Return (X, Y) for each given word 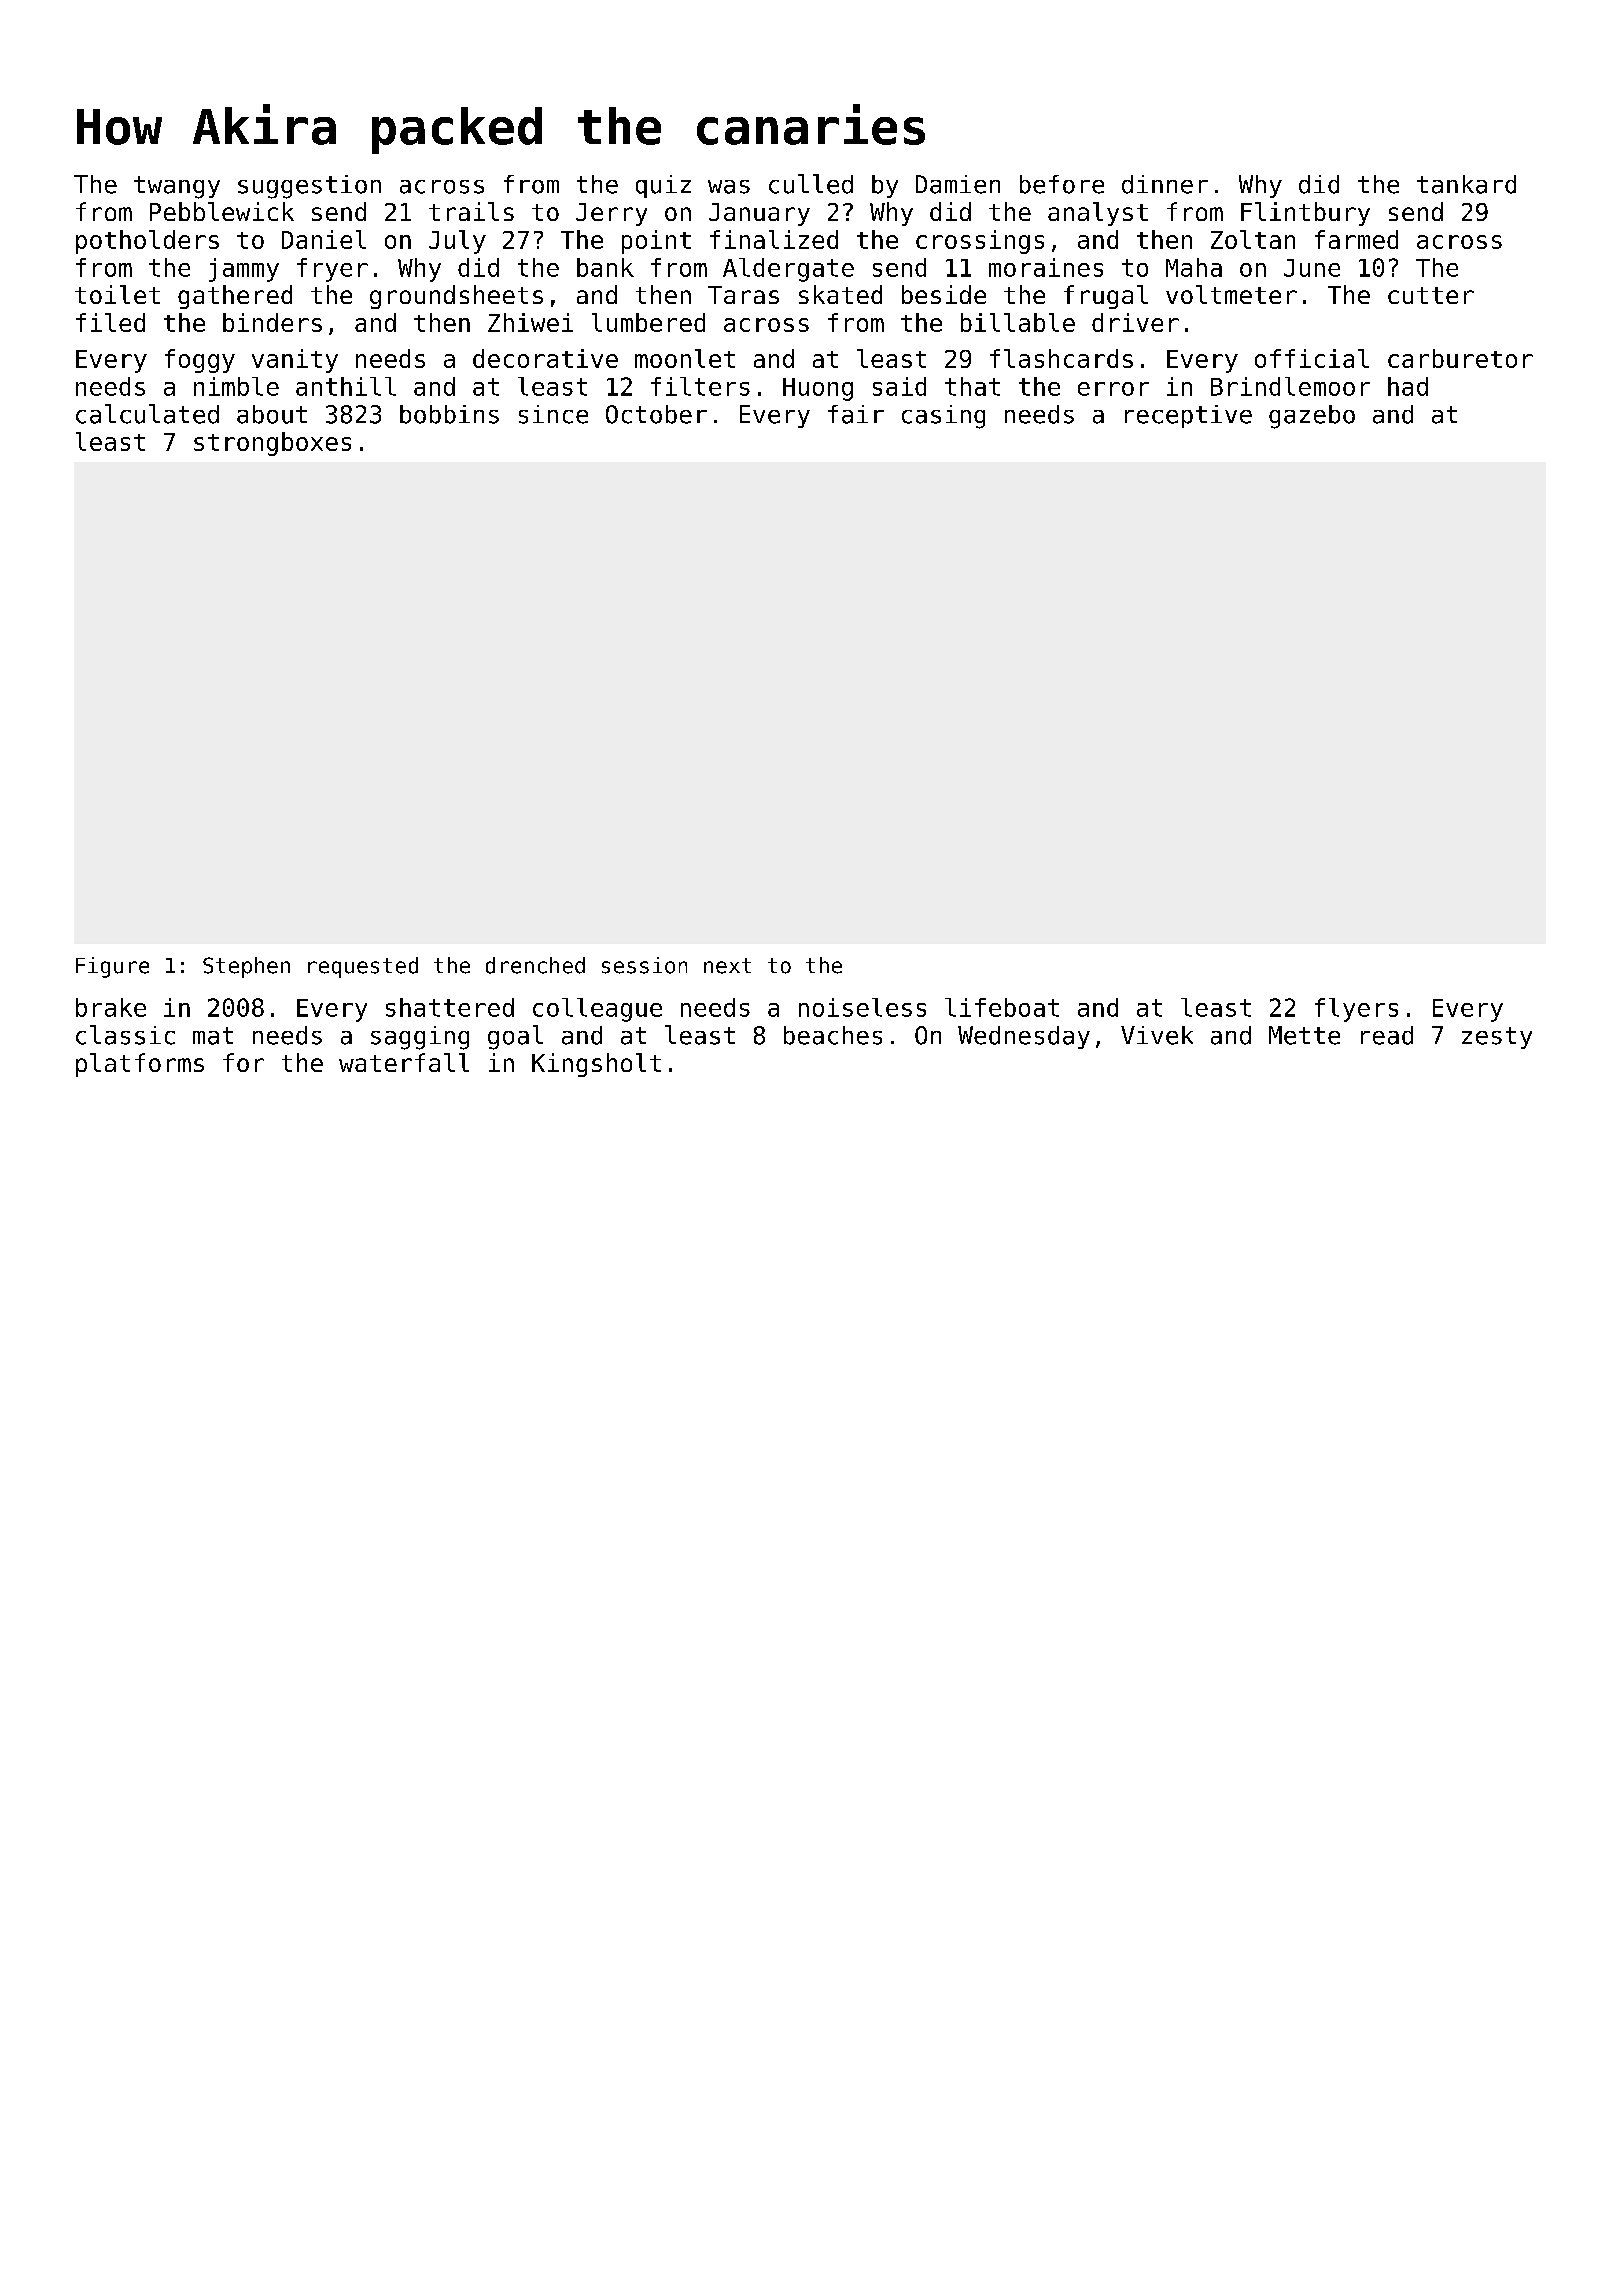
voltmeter (1231, 294)
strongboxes (272, 444)
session (644, 965)
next (727, 966)
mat (213, 1036)
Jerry (611, 214)
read (1387, 1035)
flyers (1356, 1010)
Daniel (324, 239)
